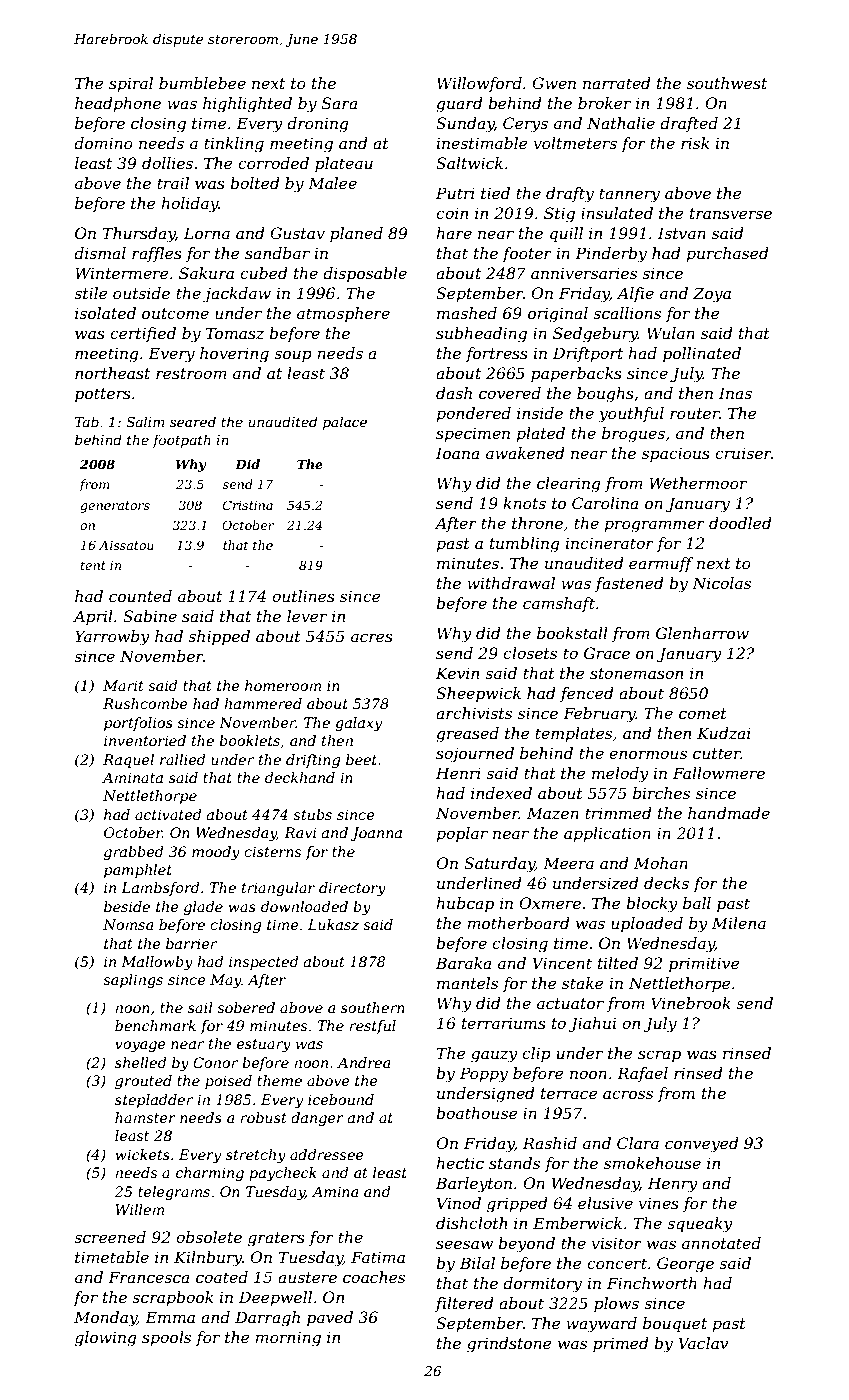 The image size is (849, 1400). What do you see at coordinates (183, 759) in the page?
I see `rallied` at bounding box center [183, 759].
